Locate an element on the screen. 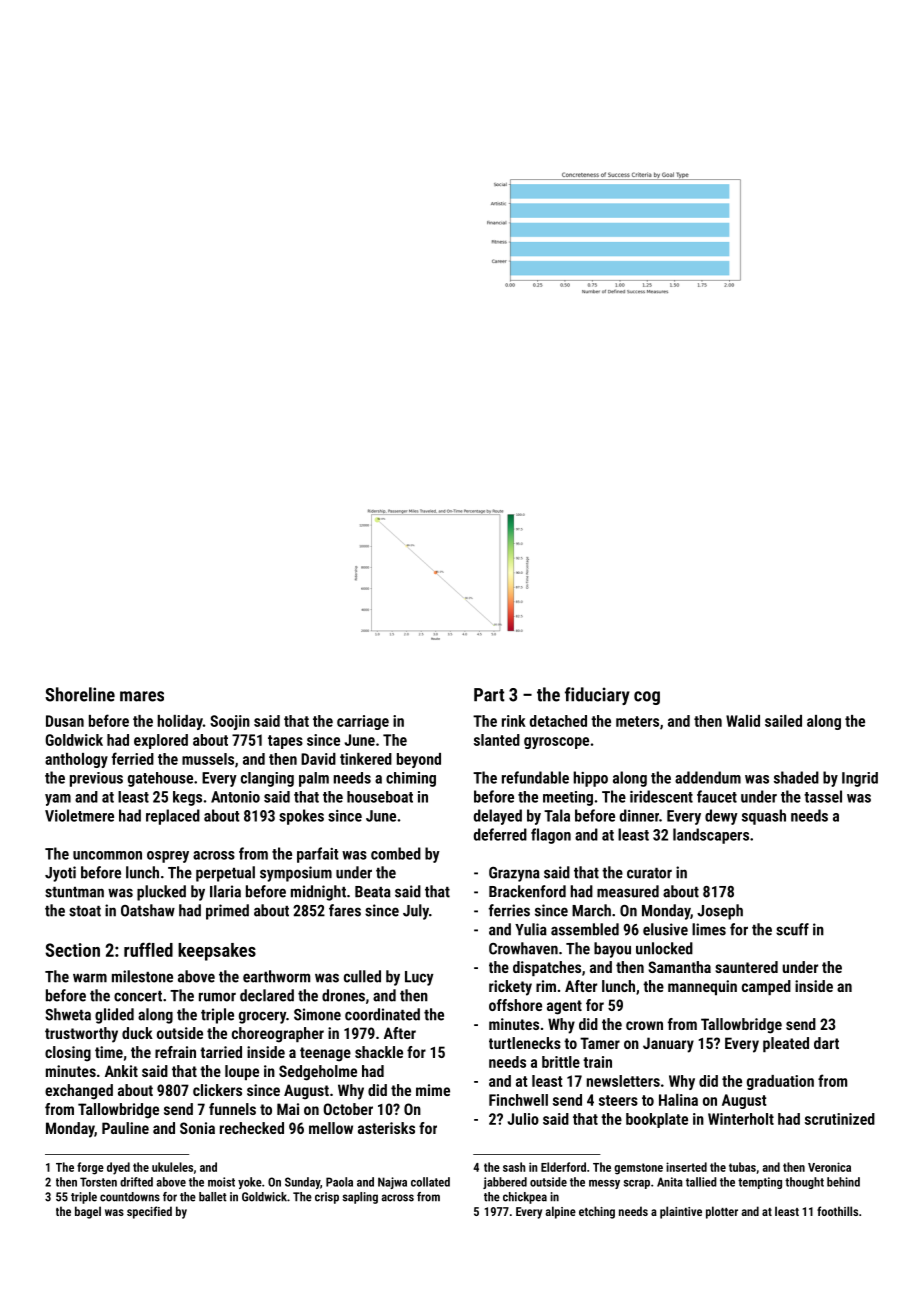  hippo is located at coordinates (590, 779).
